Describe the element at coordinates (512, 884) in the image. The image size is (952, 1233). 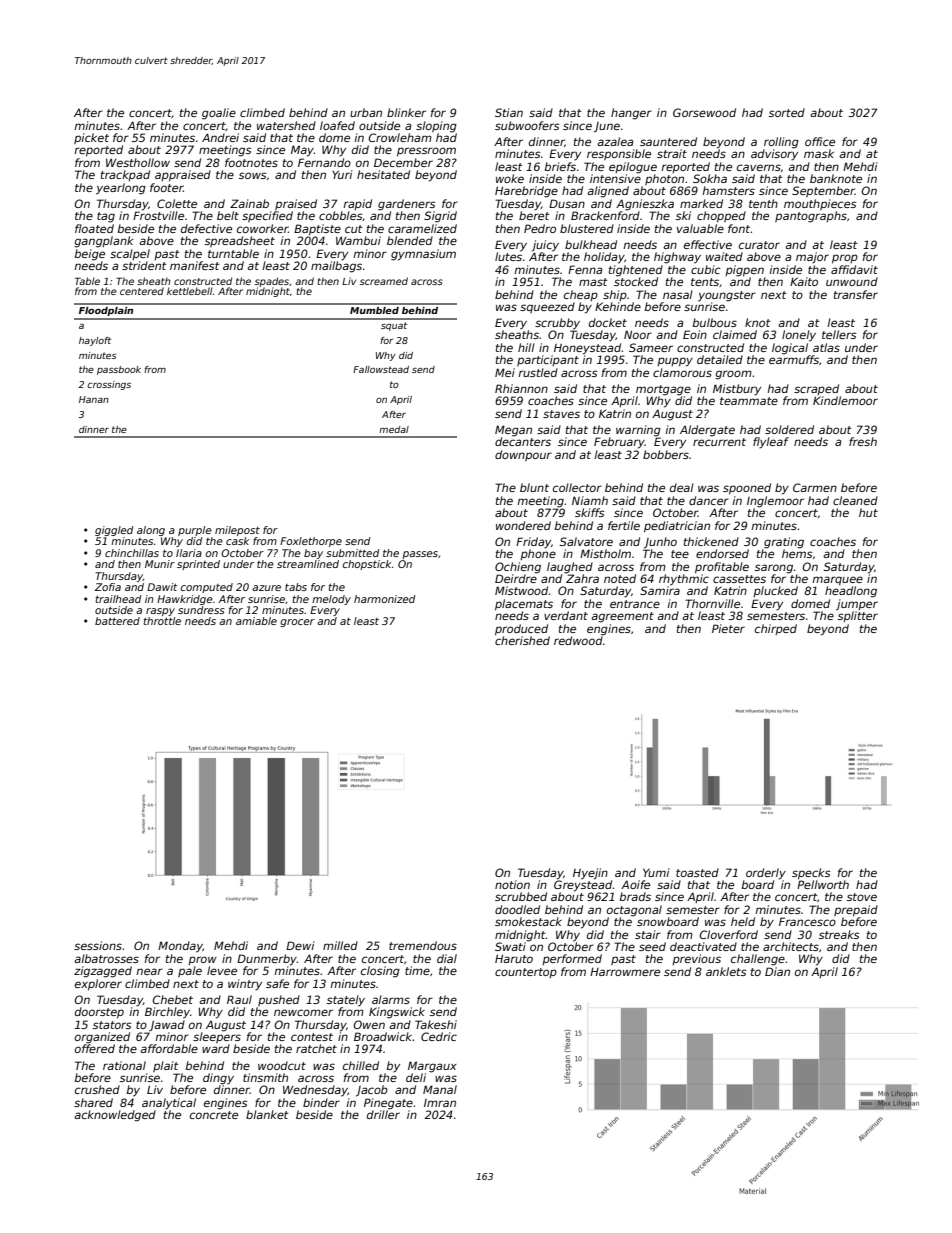
I see `notion` at that location.
